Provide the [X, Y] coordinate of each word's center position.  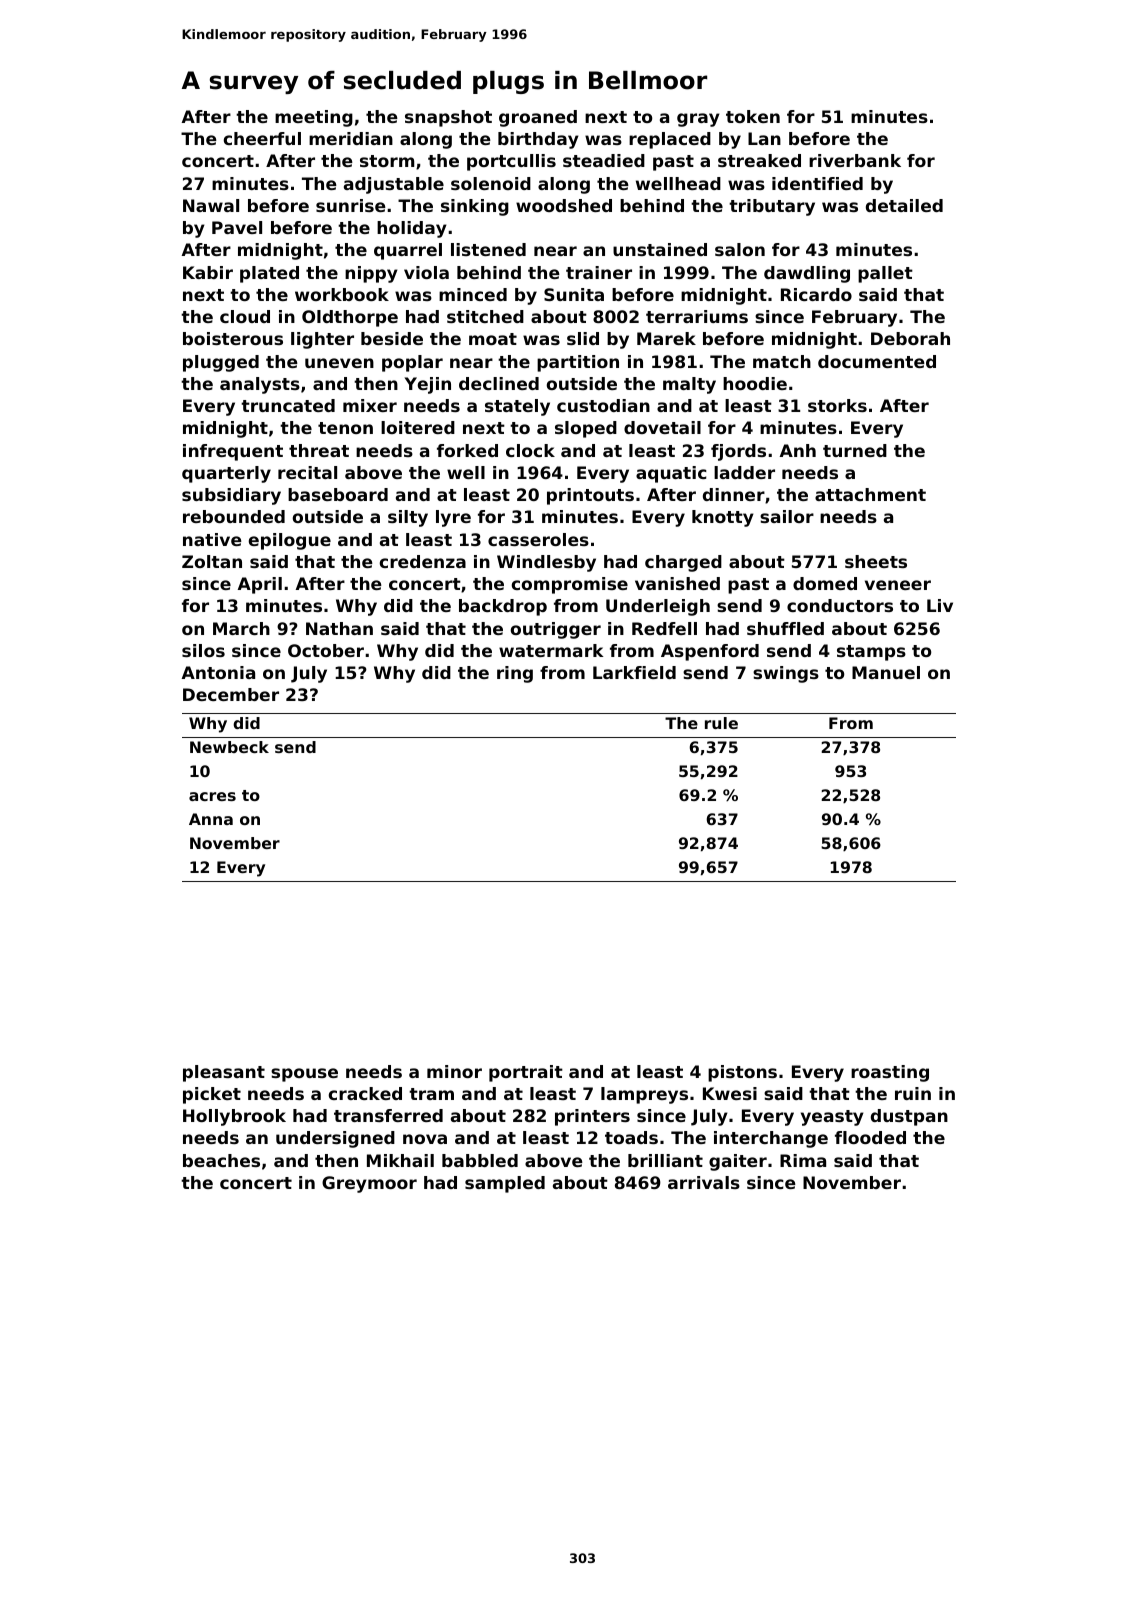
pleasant [224, 1073]
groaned [538, 118]
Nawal [211, 205]
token [753, 116]
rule [721, 723]
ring [515, 674]
